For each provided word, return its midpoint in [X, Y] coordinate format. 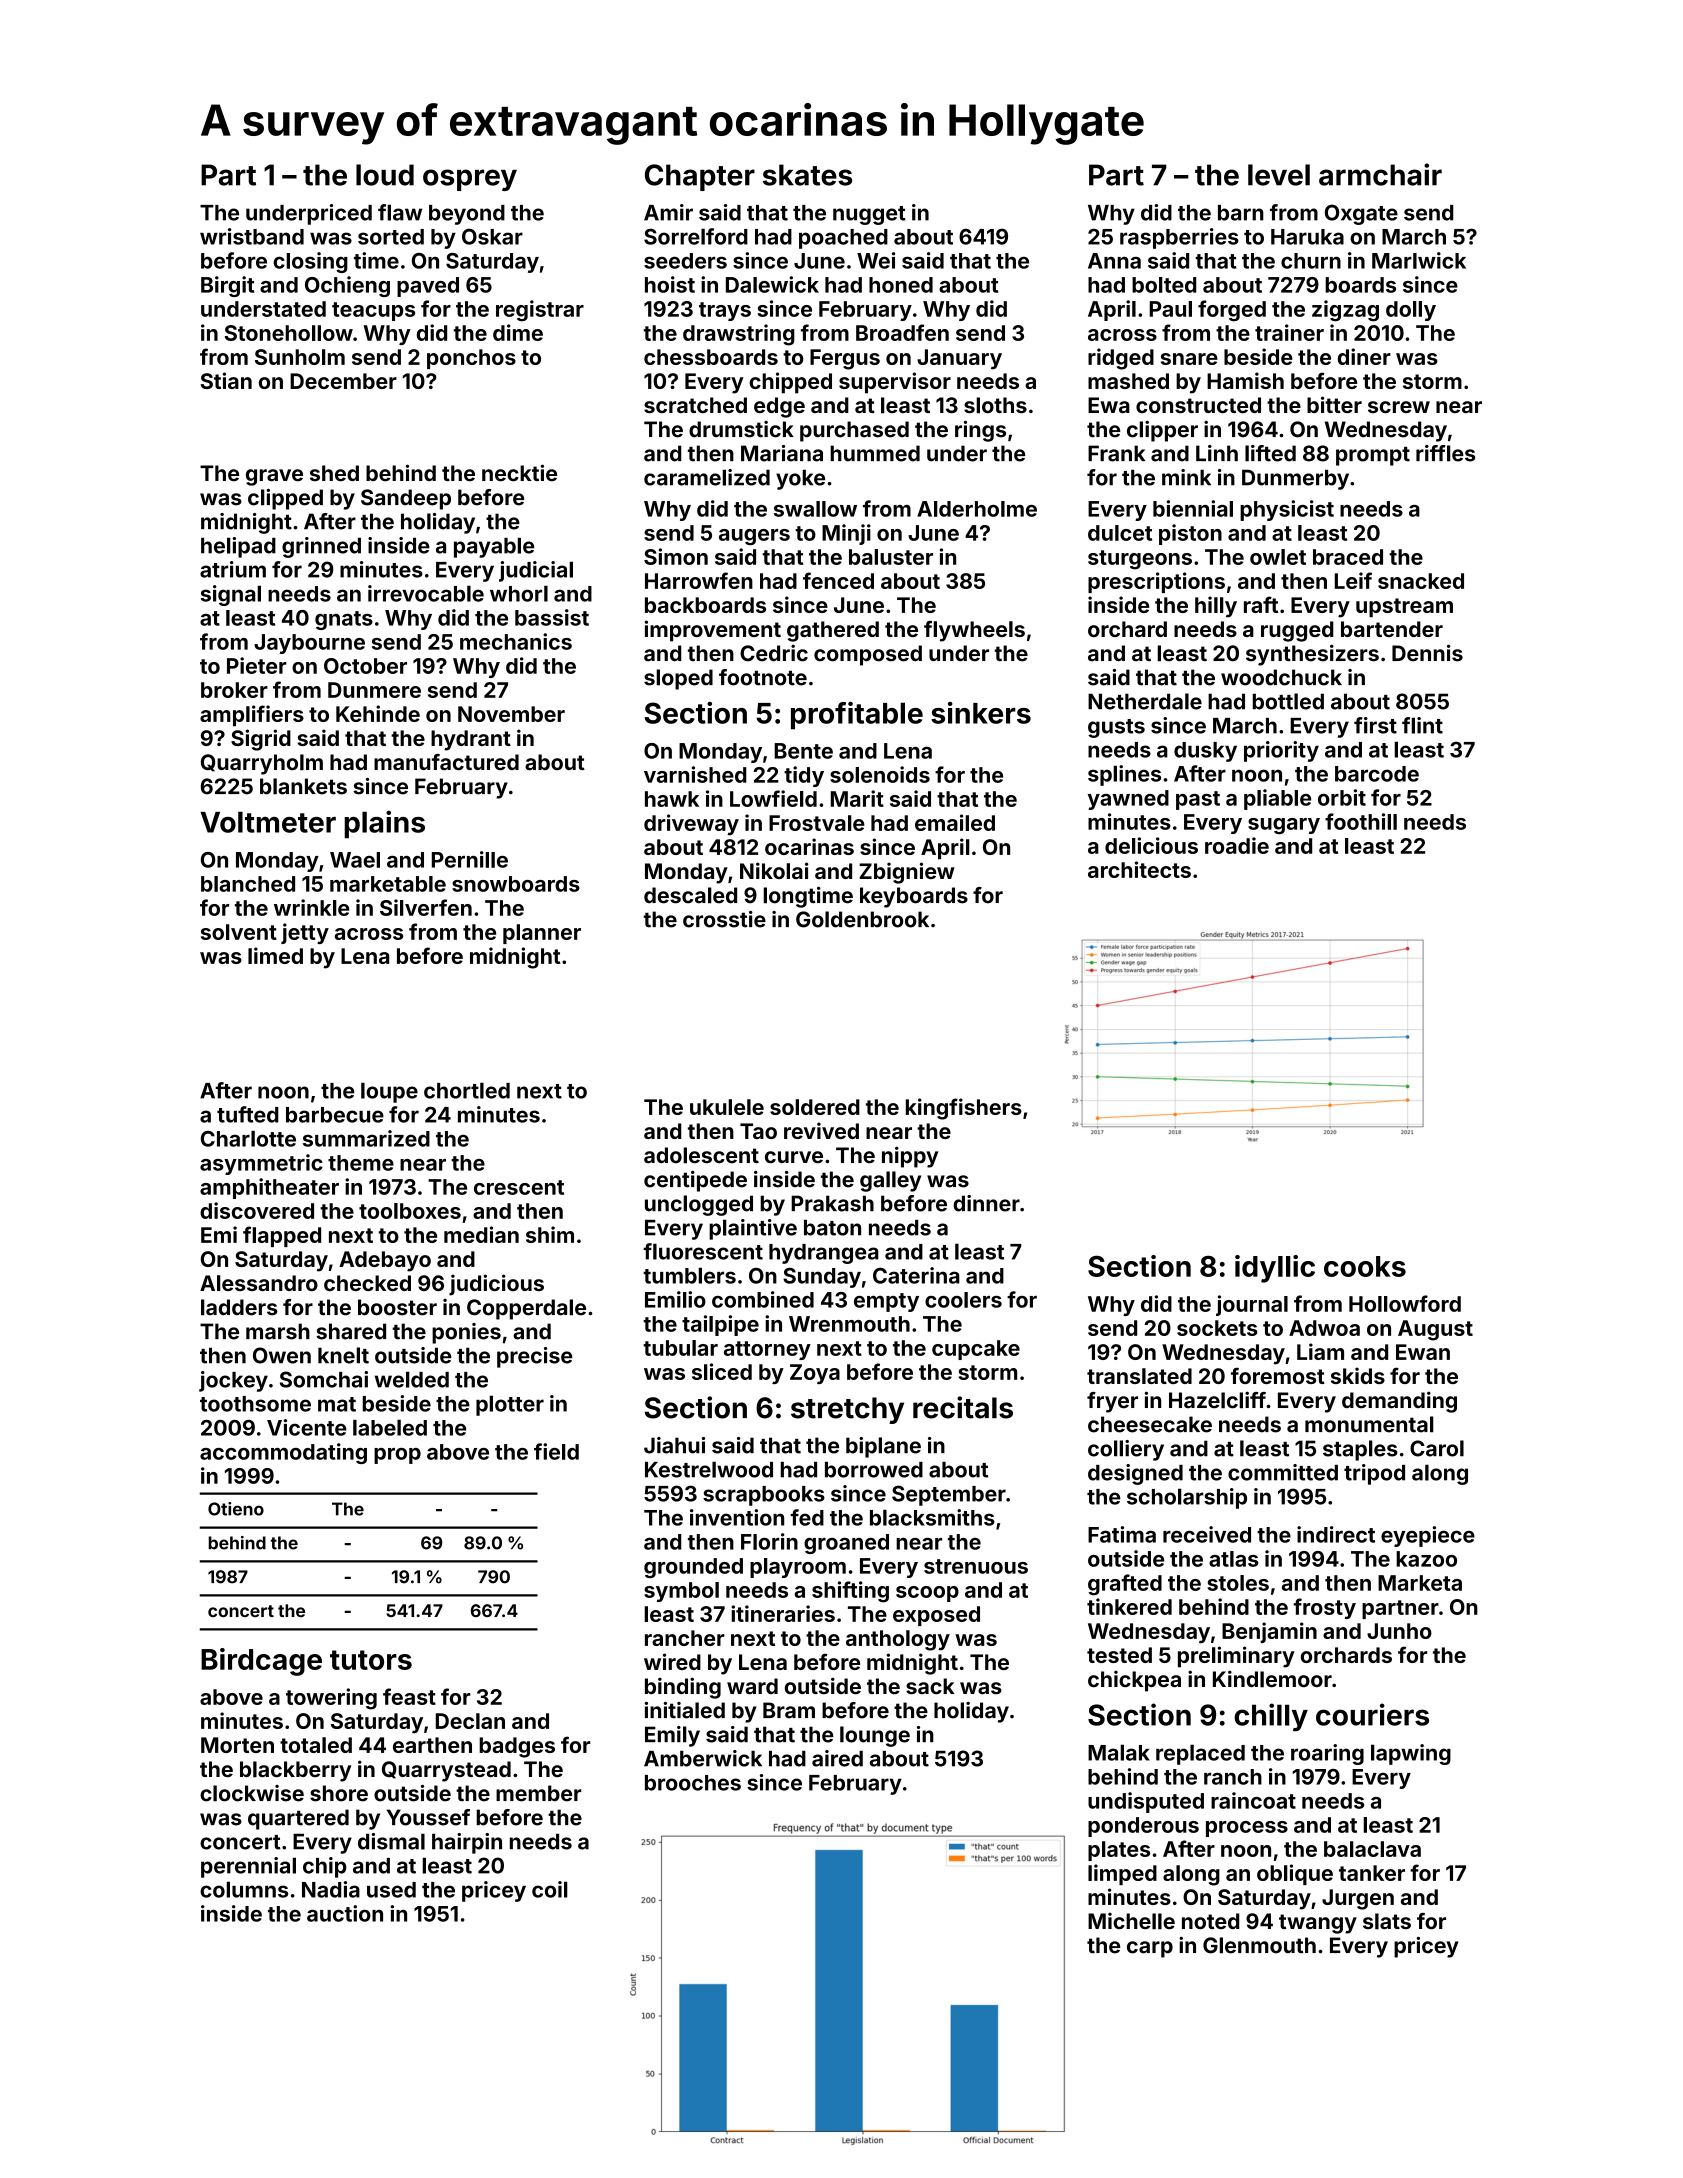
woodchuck [1281, 677]
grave [274, 477]
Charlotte [248, 1138]
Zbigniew [907, 873]
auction [345, 1913]
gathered [833, 631]
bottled [1288, 701]
